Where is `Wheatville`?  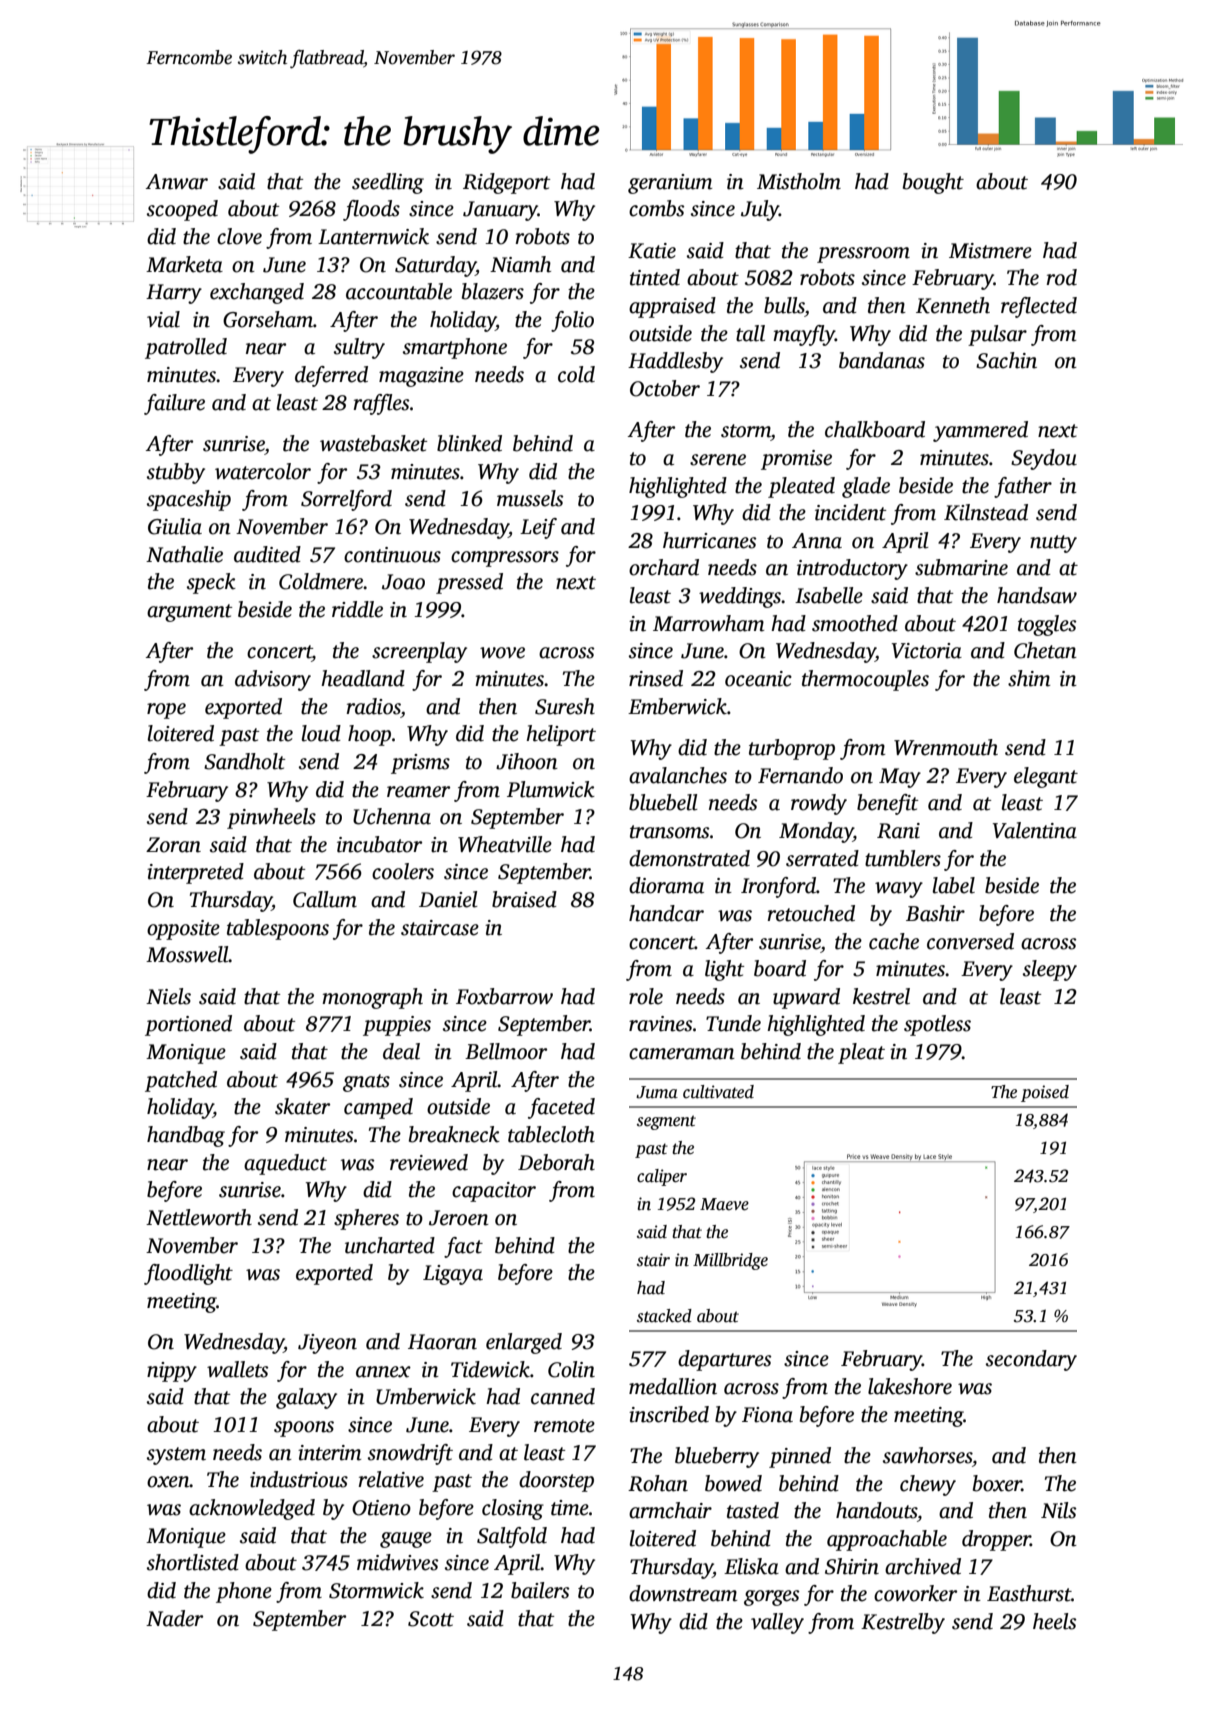 Wheatville is located at coordinates (505, 844).
